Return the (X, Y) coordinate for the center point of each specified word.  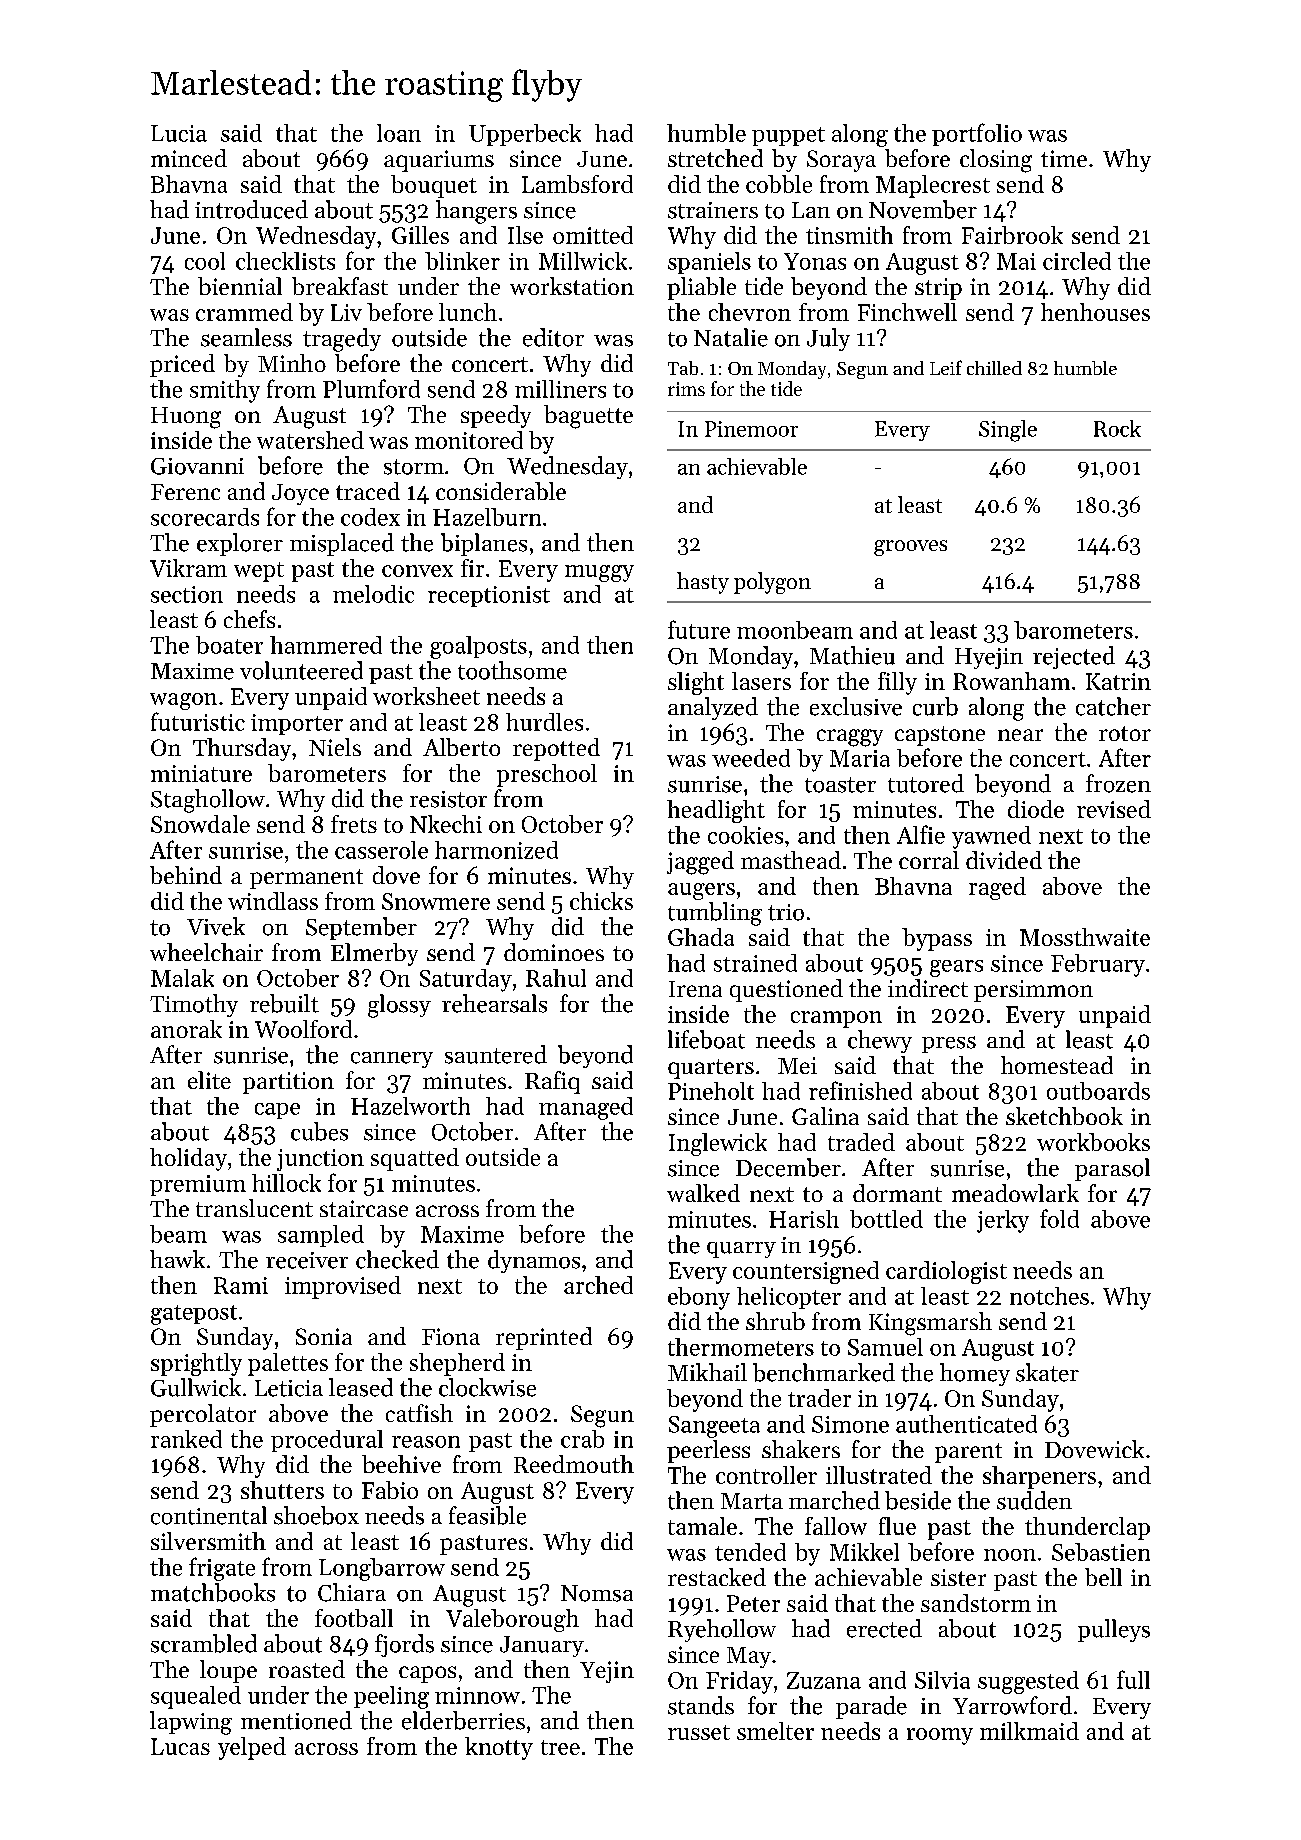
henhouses (1095, 312)
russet (699, 1732)
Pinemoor (751, 429)
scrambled (204, 1643)
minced (189, 158)
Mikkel (864, 1552)
